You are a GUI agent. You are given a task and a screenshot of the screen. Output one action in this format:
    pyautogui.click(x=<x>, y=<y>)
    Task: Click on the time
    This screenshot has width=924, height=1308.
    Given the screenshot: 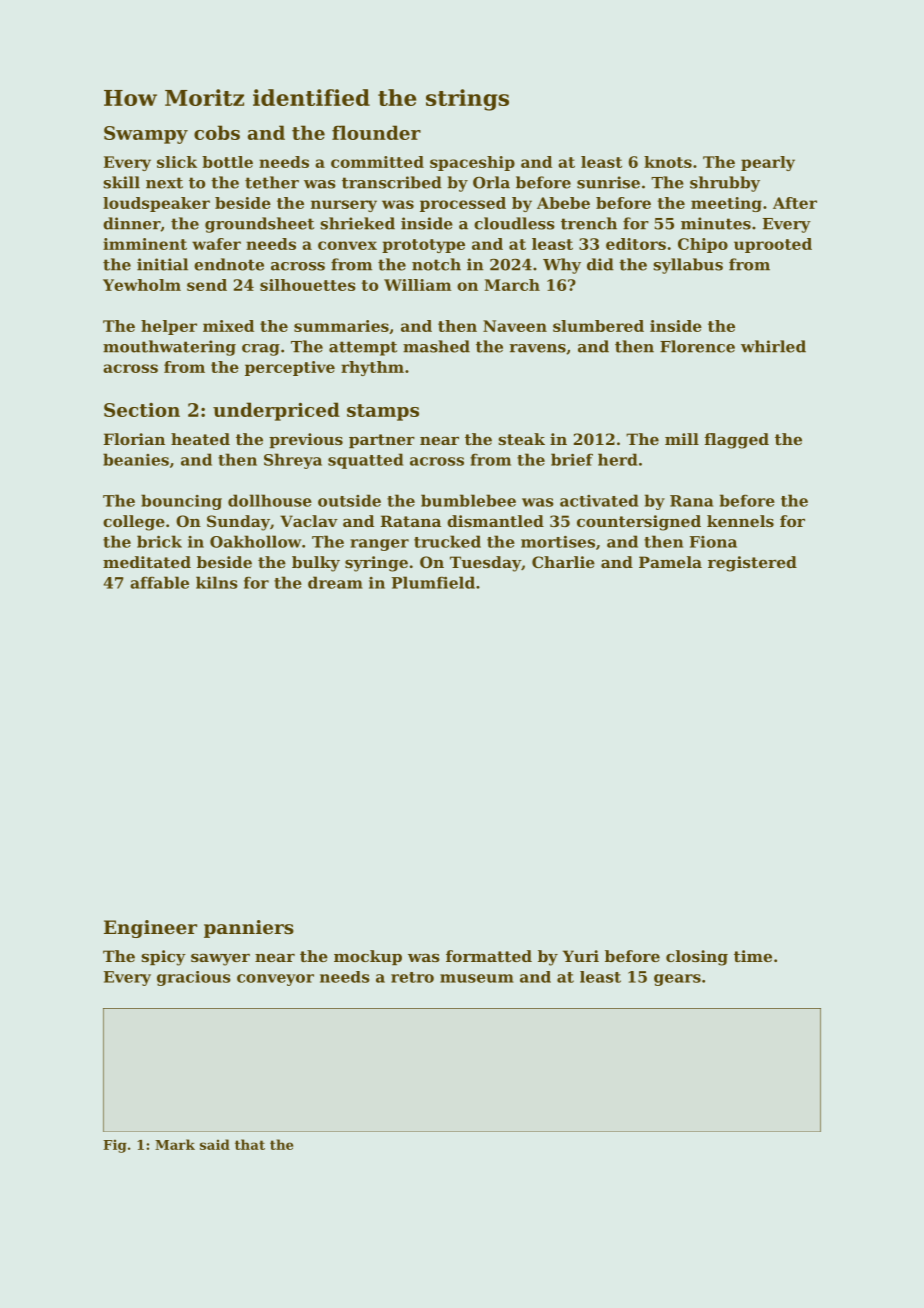 What is the action you would take?
    pyautogui.click(x=753, y=956)
